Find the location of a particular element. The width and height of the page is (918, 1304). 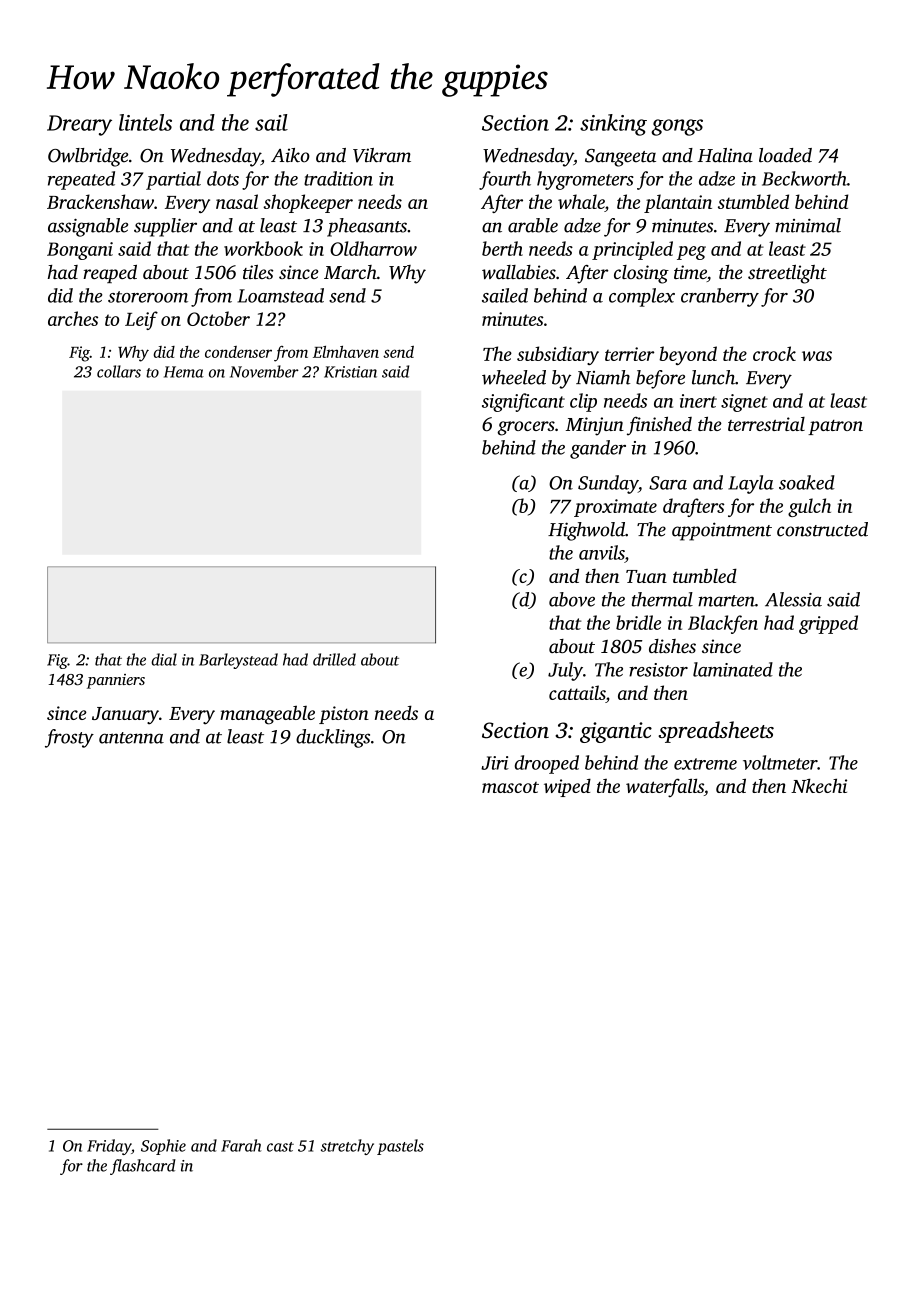

Barleystead is located at coordinates (238, 661).
